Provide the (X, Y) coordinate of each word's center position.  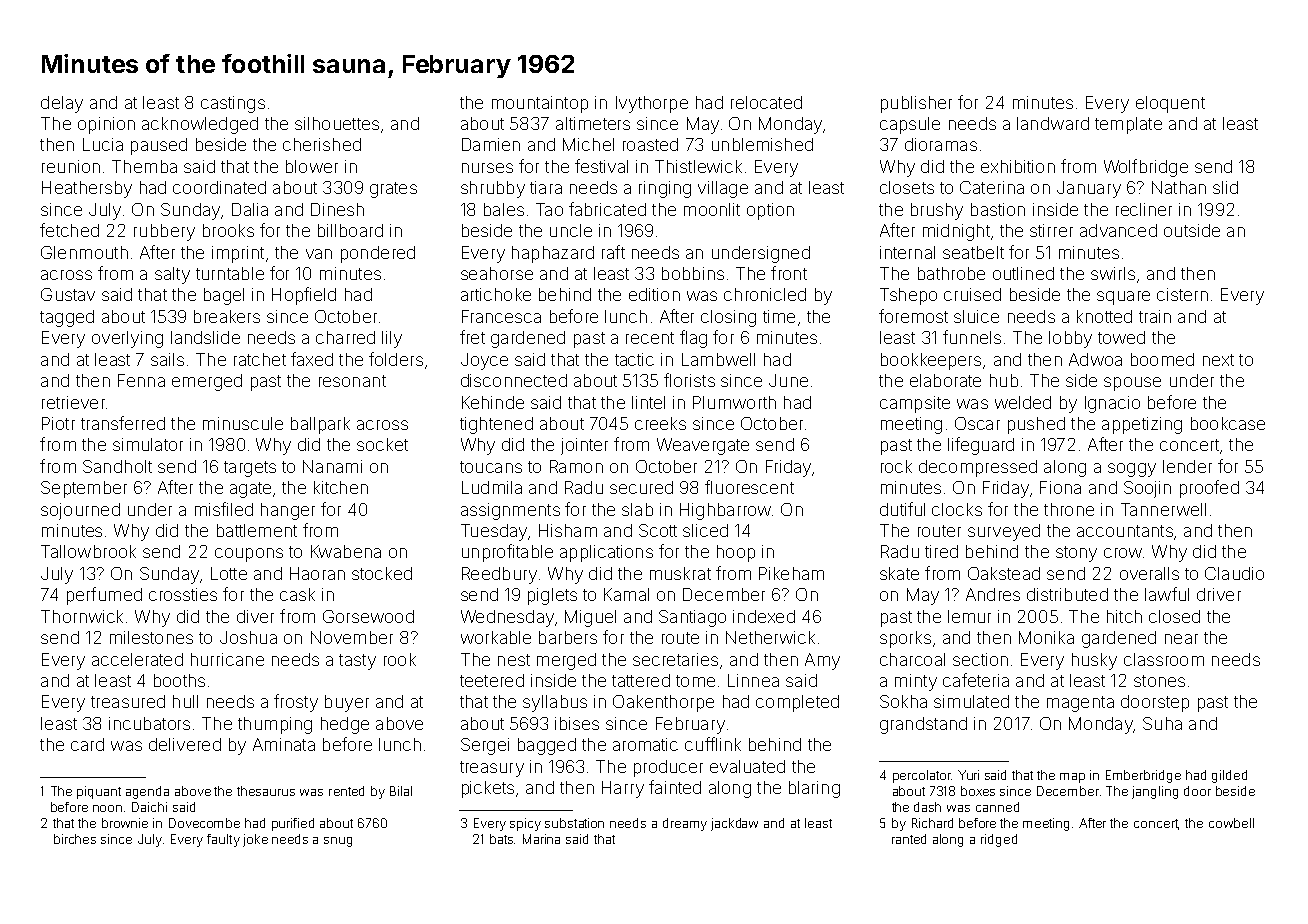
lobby (1070, 339)
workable (496, 637)
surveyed (1004, 532)
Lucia (103, 144)
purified (293, 824)
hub (1004, 380)
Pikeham (791, 573)
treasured (128, 701)
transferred (123, 423)
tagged (67, 318)
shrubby (493, 189)
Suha (1162, 723)
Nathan (1179, 187)
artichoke (496, 294)
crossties (183, 594)
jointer (584, 446)
